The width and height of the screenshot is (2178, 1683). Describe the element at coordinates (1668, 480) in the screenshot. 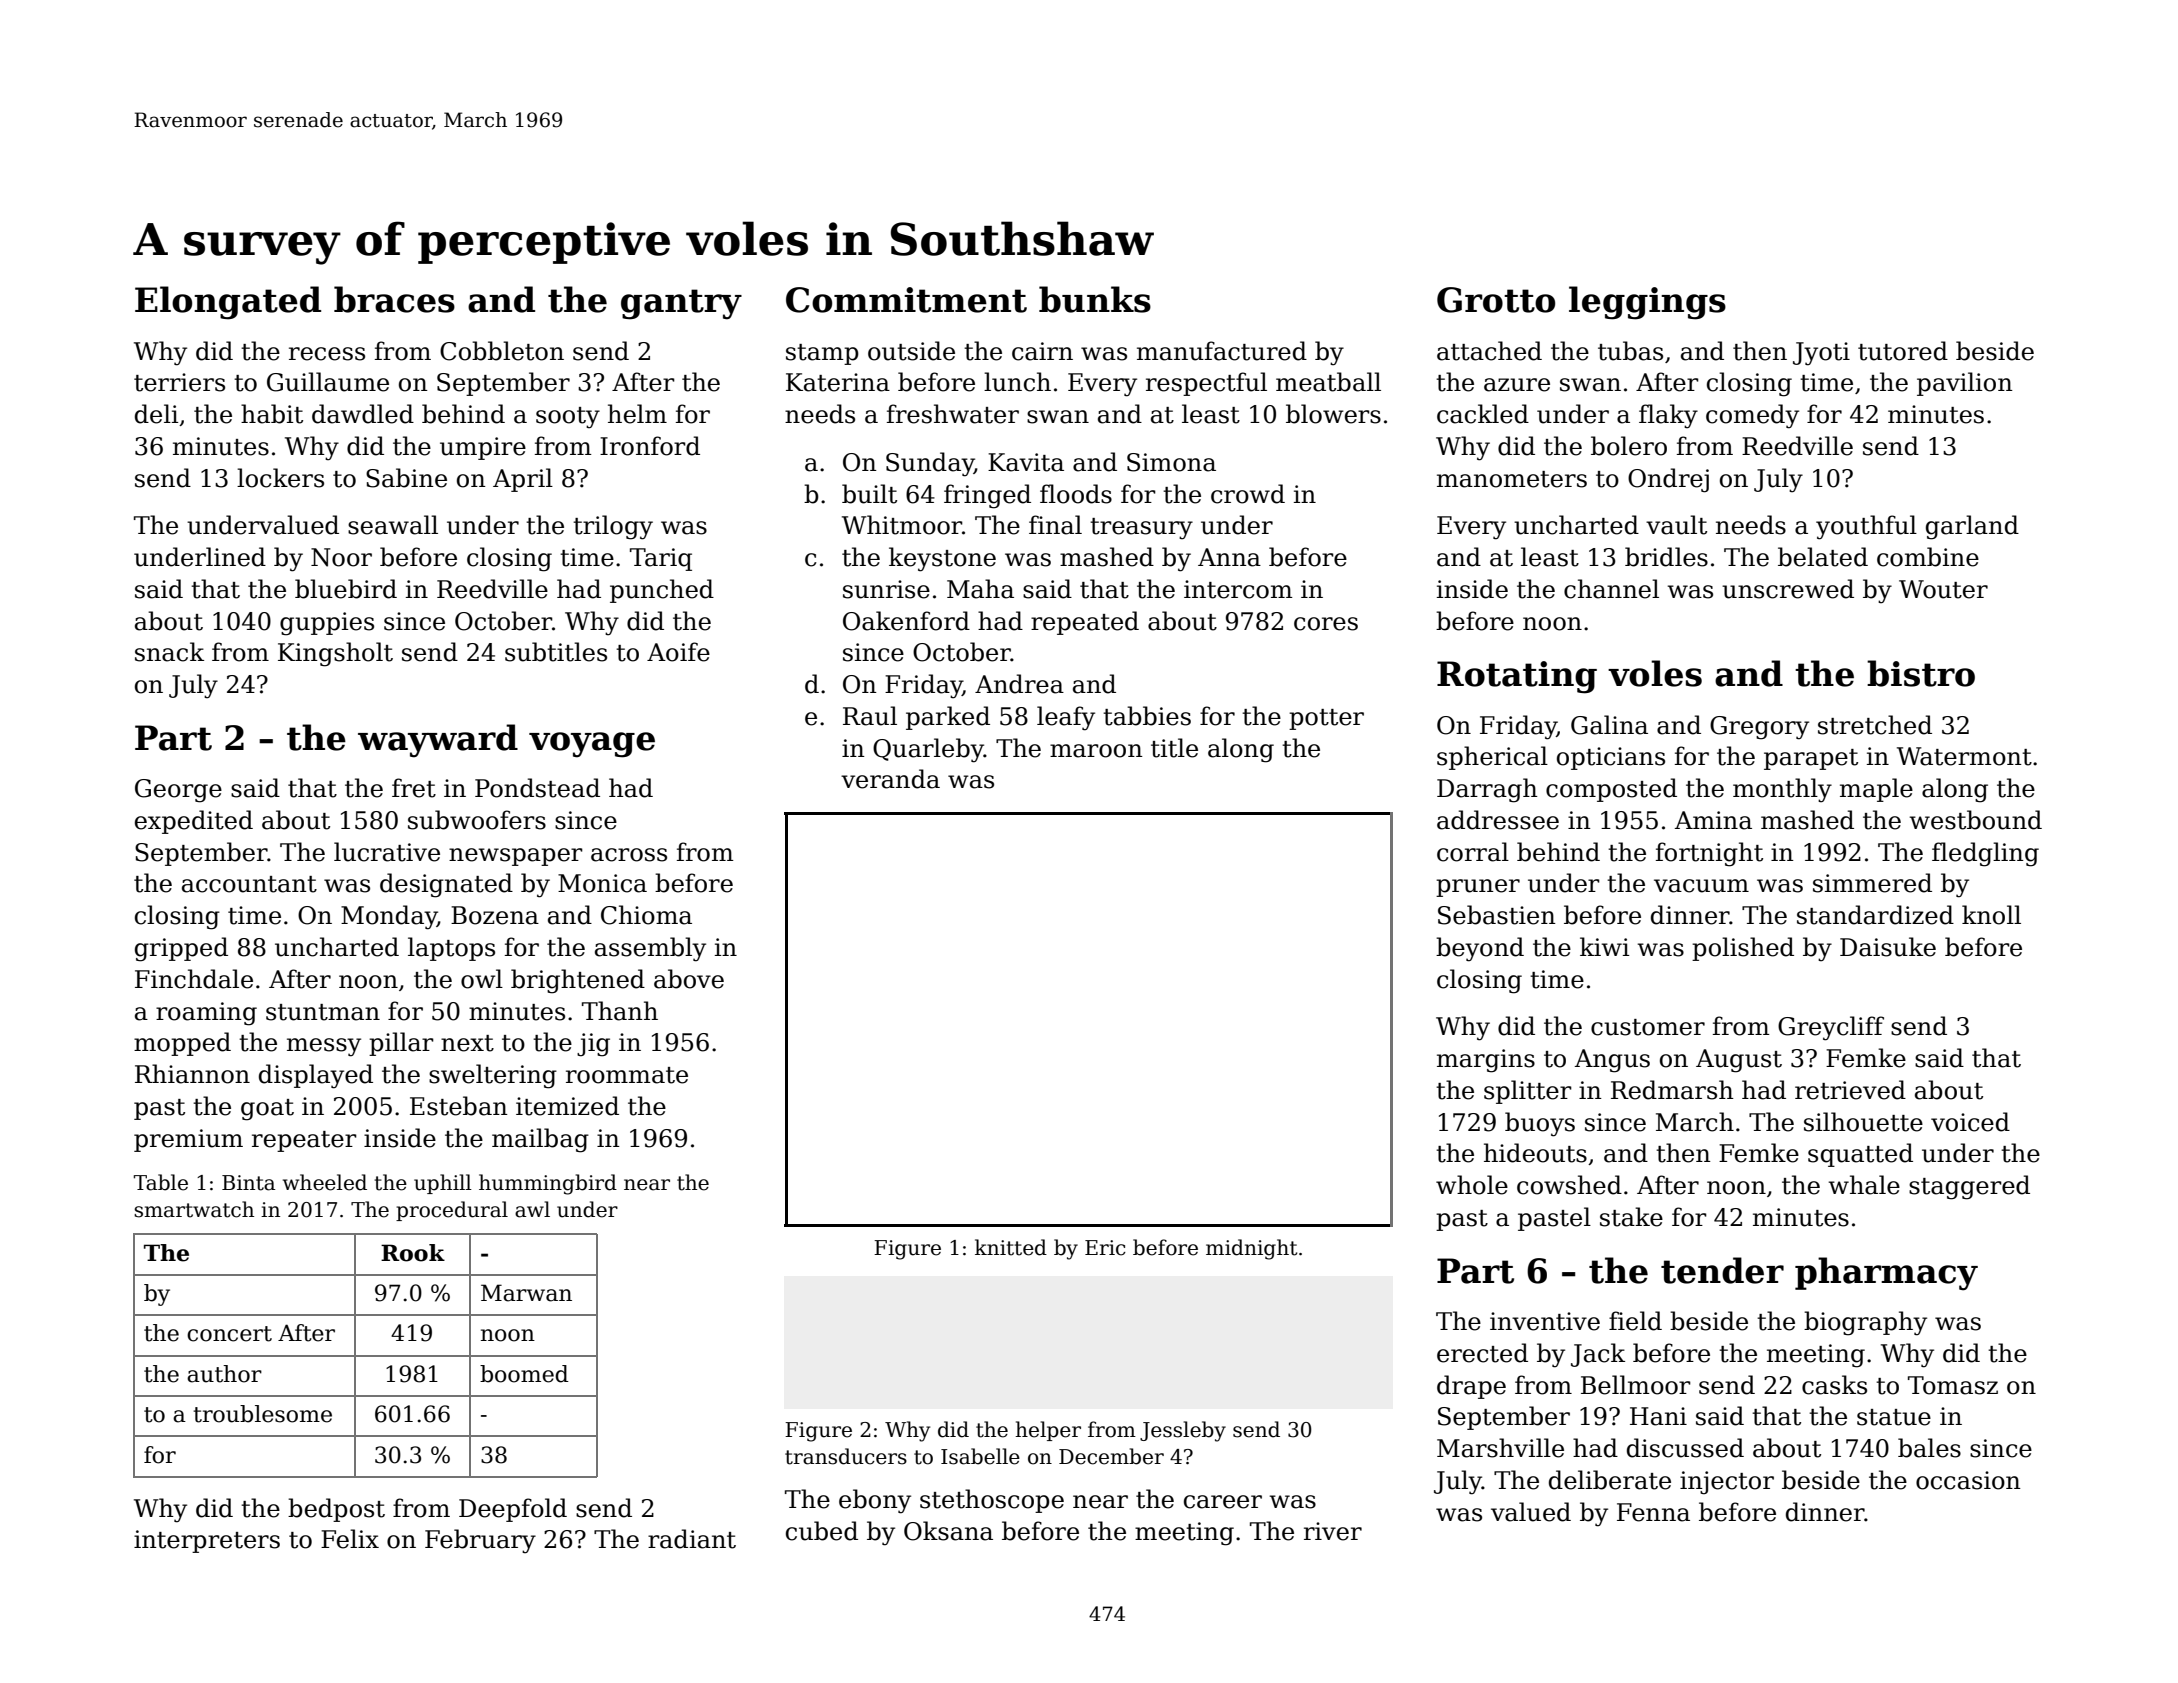

I see `Ondrej` at that location.
